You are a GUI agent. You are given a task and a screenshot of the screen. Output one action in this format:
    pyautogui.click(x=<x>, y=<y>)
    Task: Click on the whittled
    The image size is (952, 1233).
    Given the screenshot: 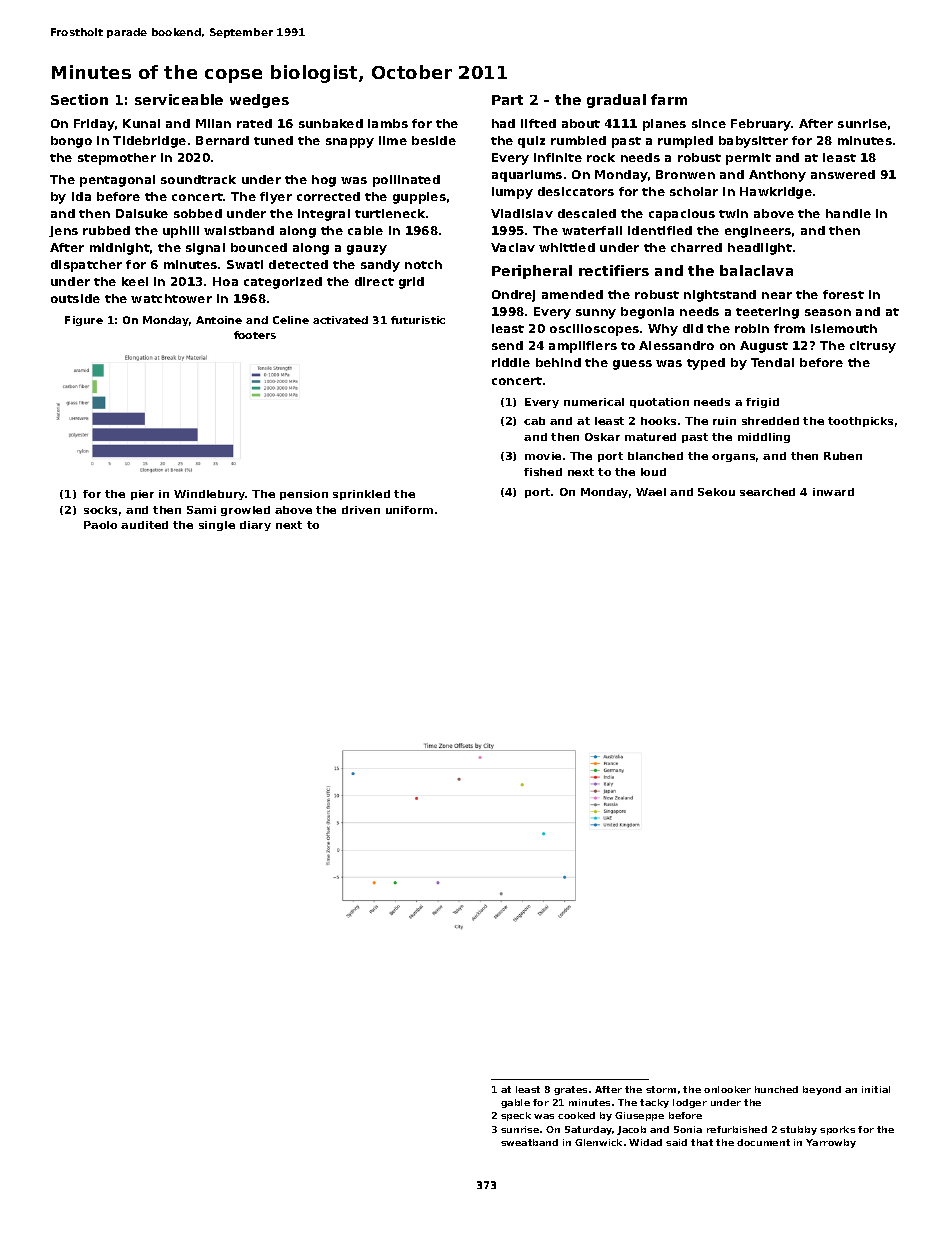 What is the action you would take?
    pyautogui.click(x=567, y=247)
